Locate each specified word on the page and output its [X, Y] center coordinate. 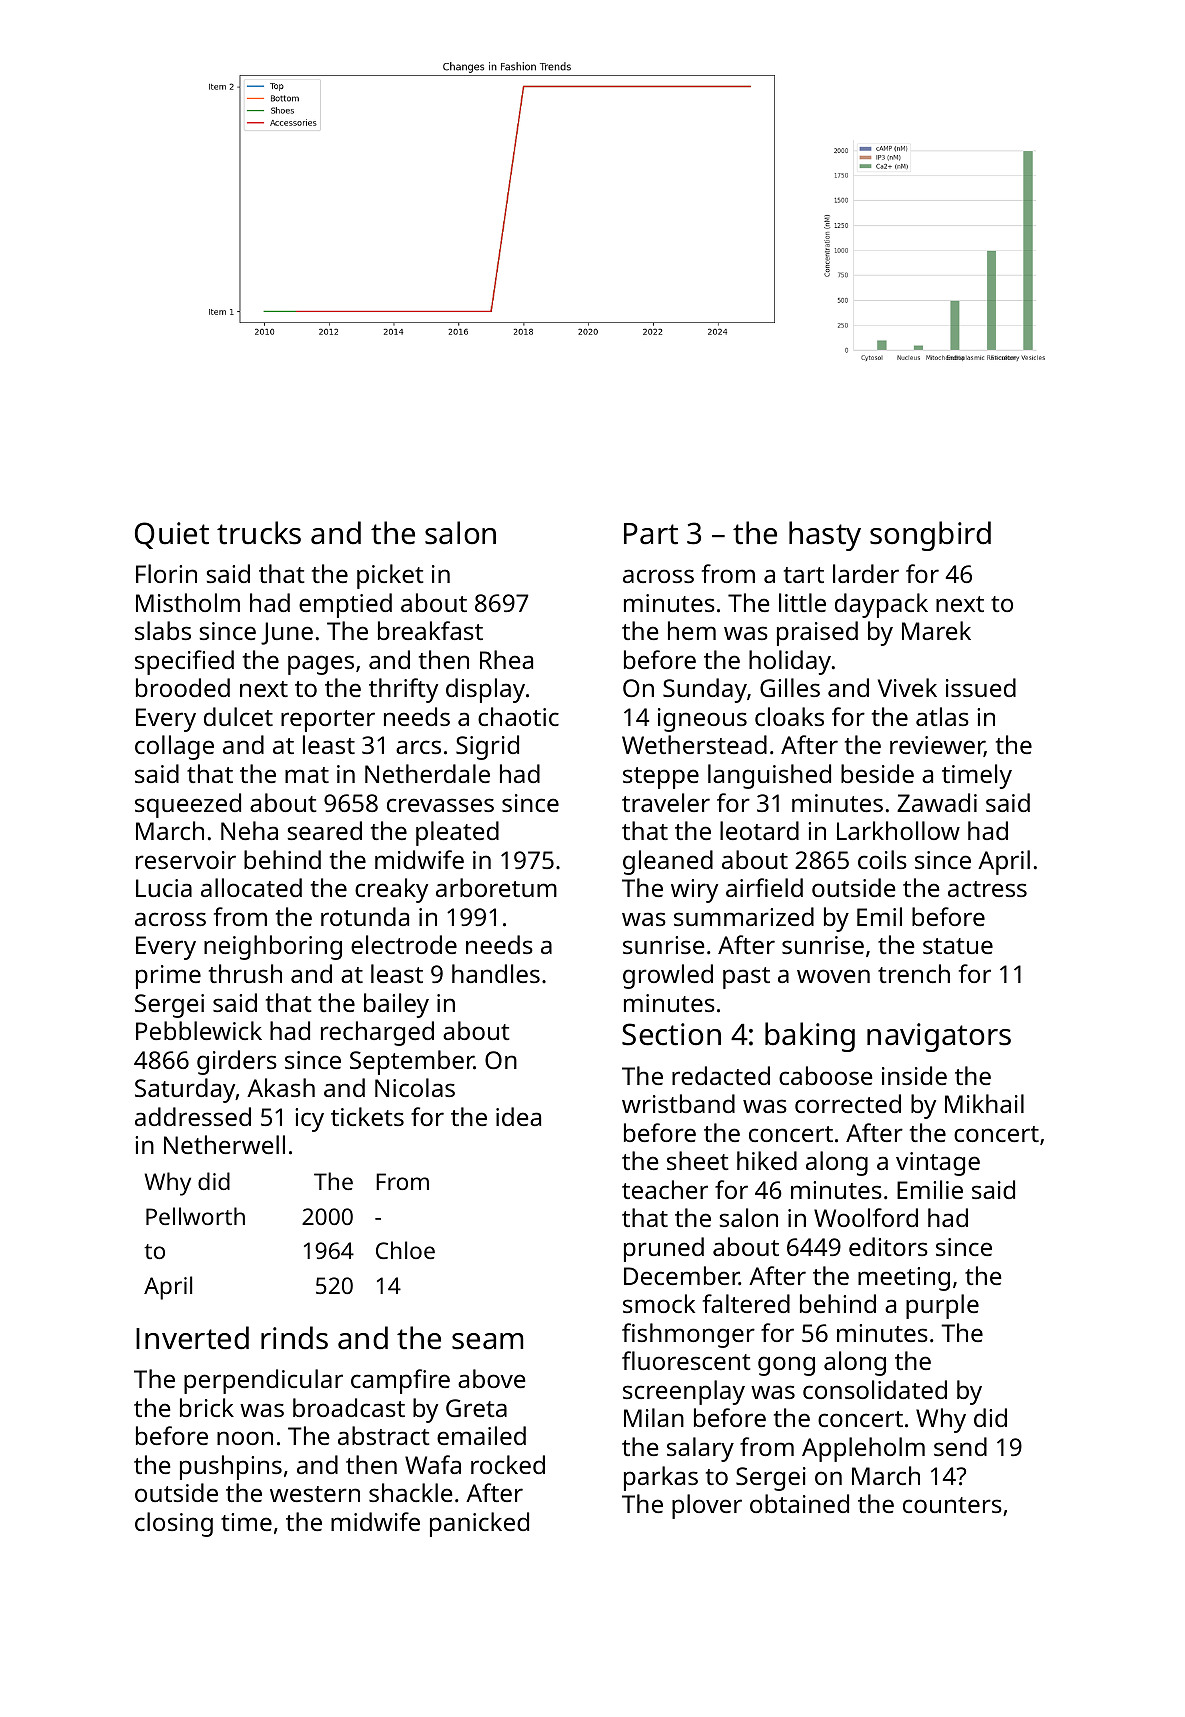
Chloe [405, 1250]
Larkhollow [898, 830]
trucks [259, 533]
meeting [904, 1279]
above [491, 1378]
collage [174, 747]
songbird [930, 536]
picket [390, 576]
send [960, 1446]
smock [659, 1303]
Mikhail [984, 1103]
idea [518, 1116]
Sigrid [487, 747]
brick [207, 1407]
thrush [245, 973]
